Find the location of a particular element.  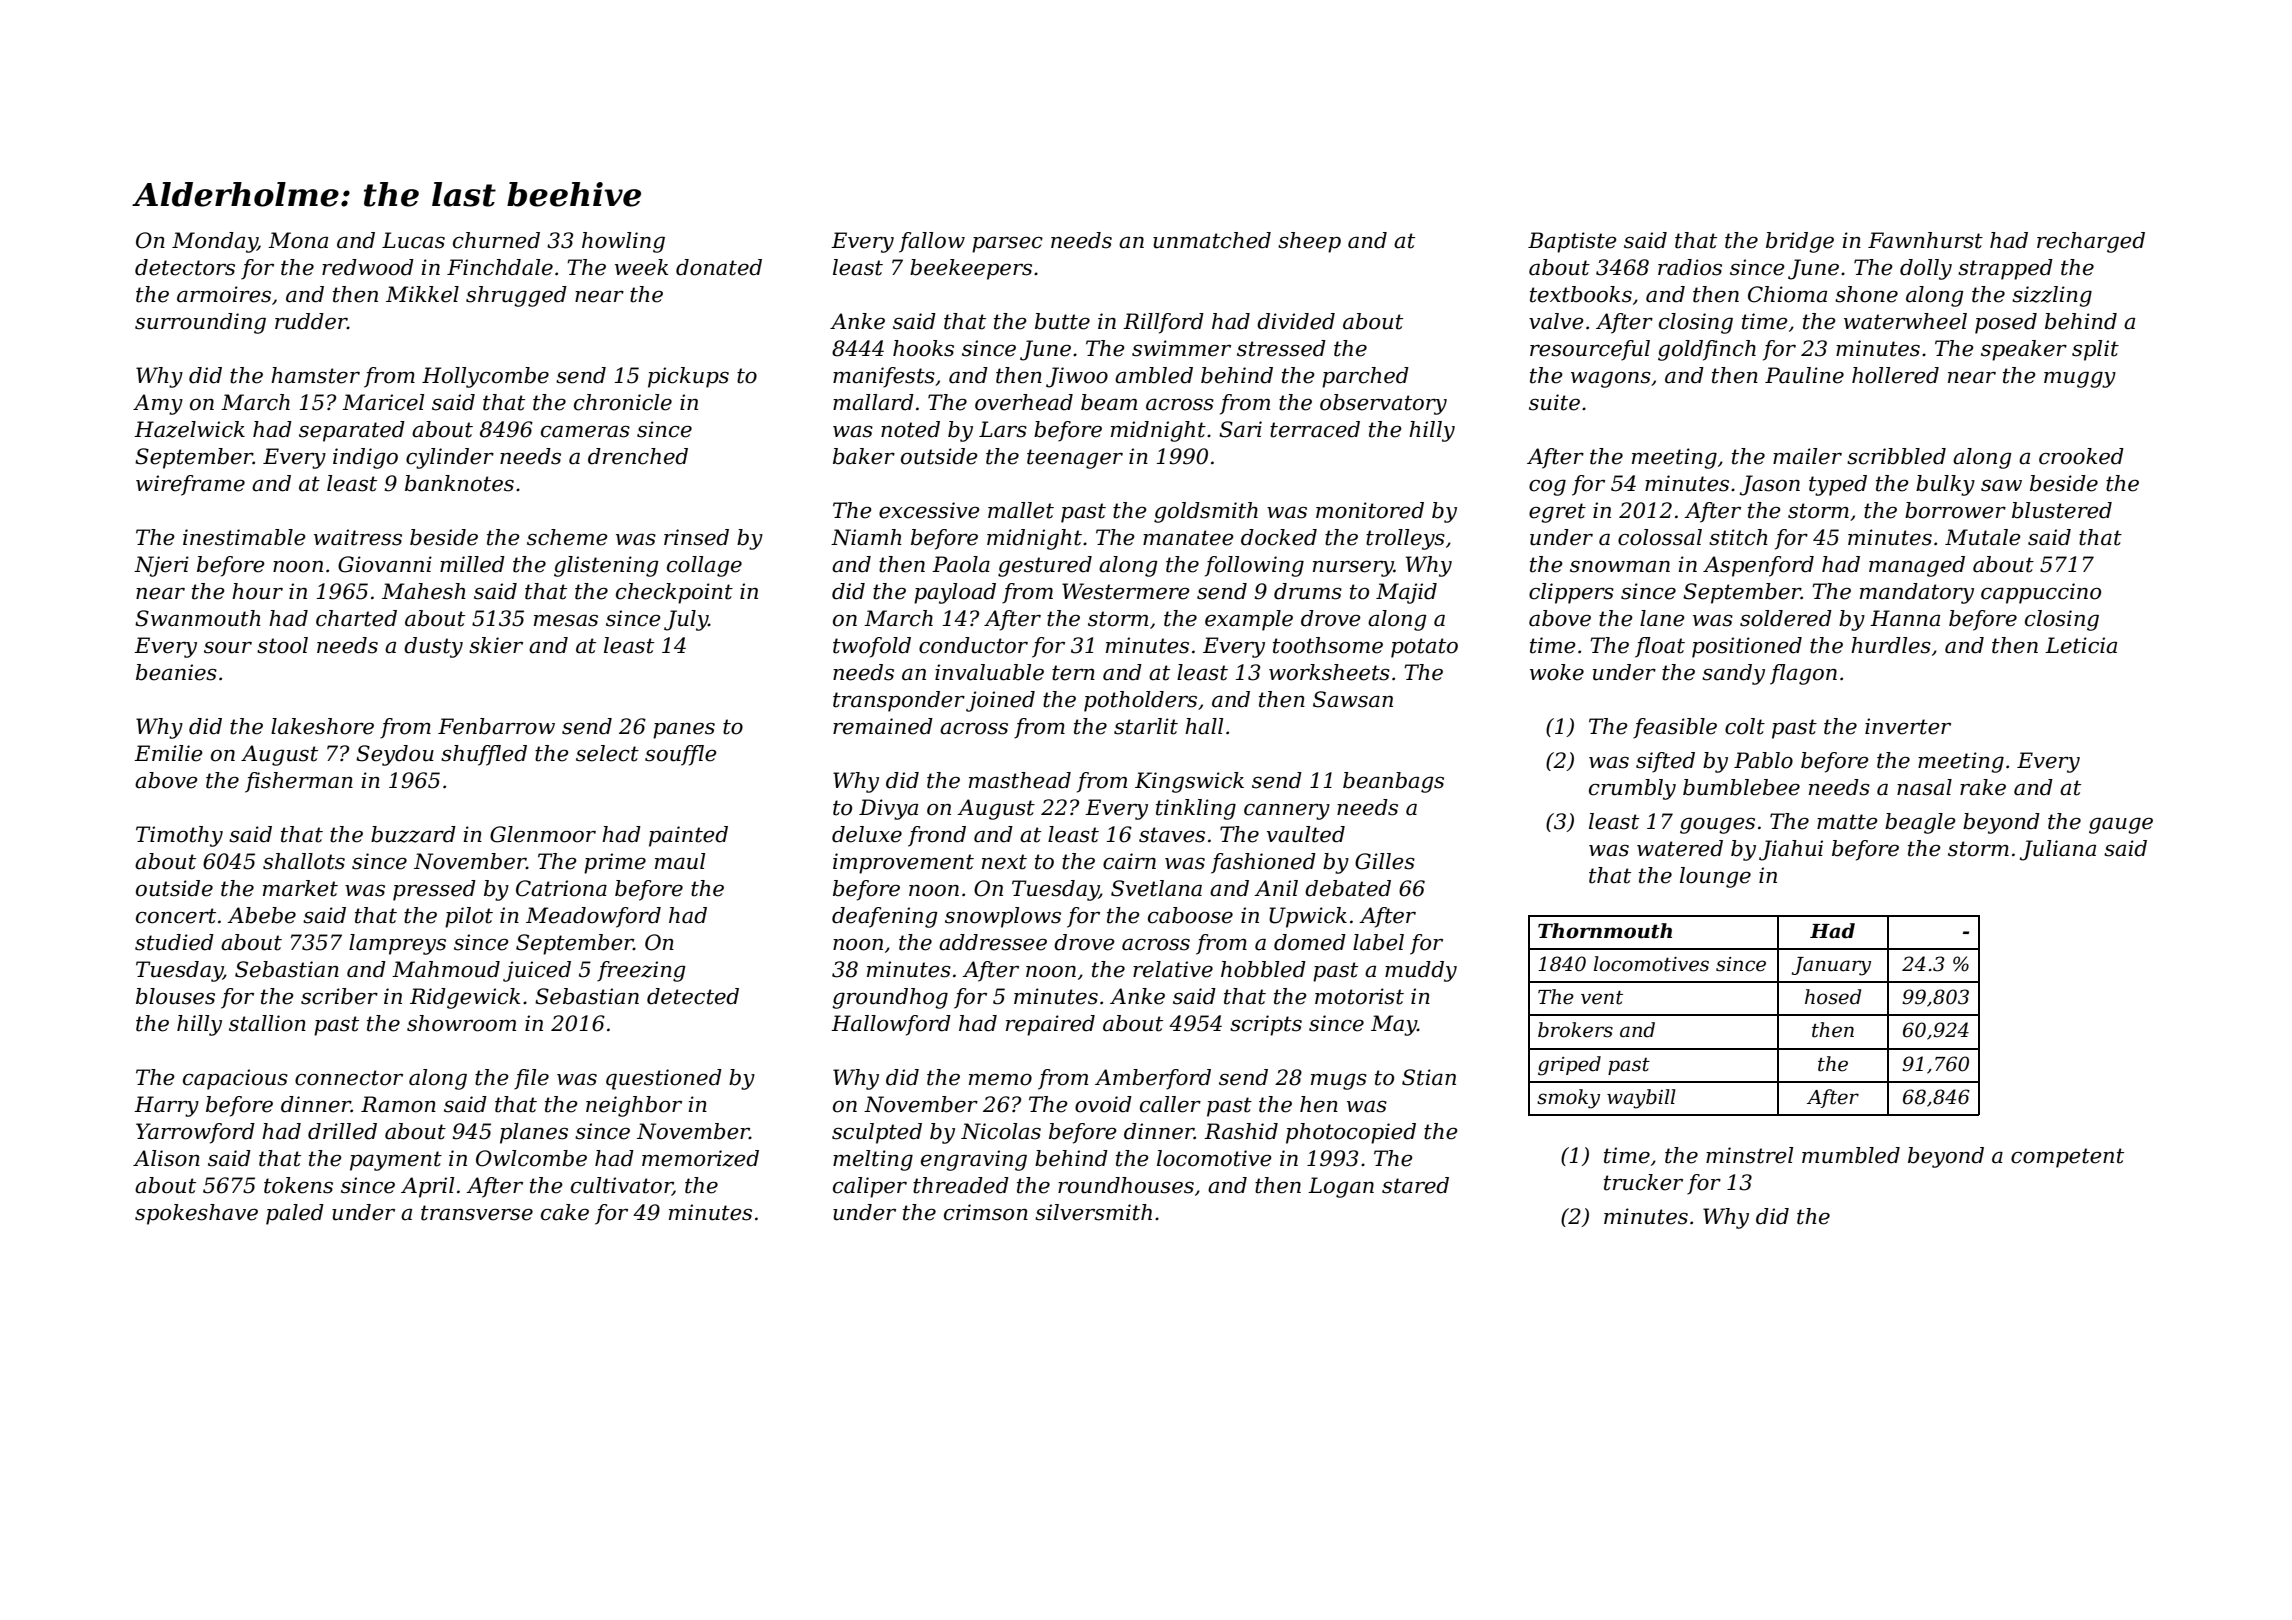

relative is located at coordinates (1173, 969).
